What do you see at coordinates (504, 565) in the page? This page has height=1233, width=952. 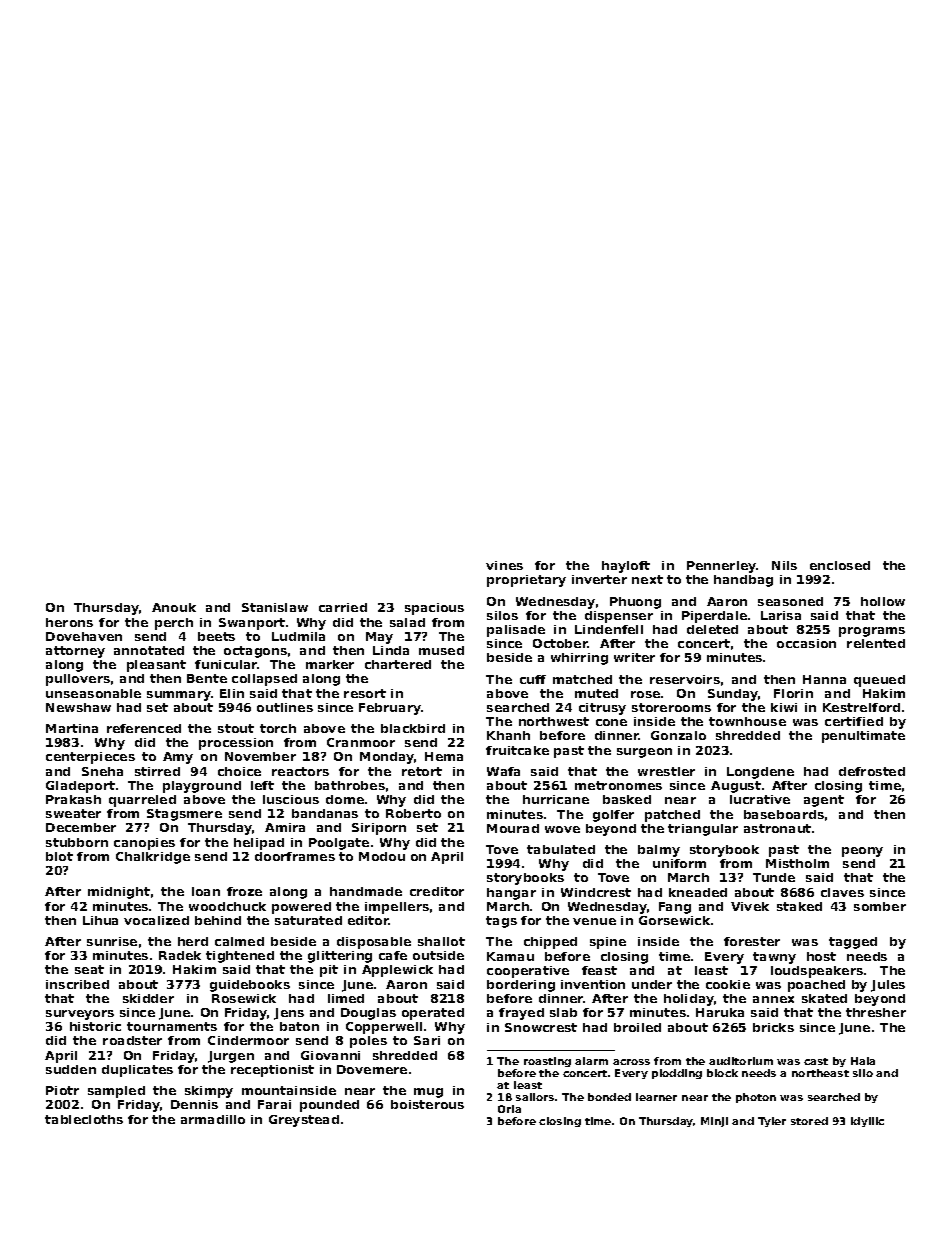 I see `vines` at bounding box center [504, 565].
